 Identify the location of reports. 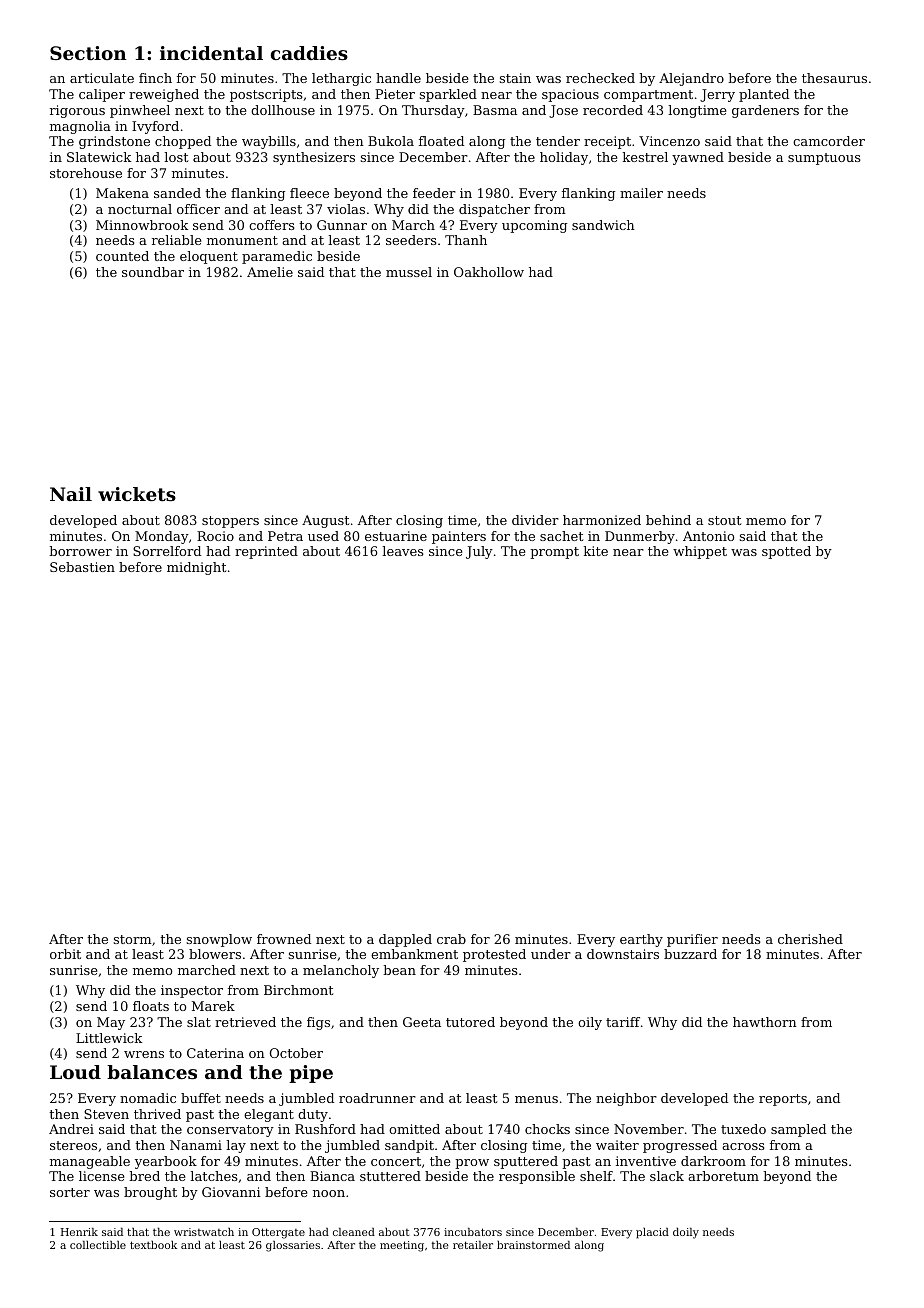
(783, 1100).
